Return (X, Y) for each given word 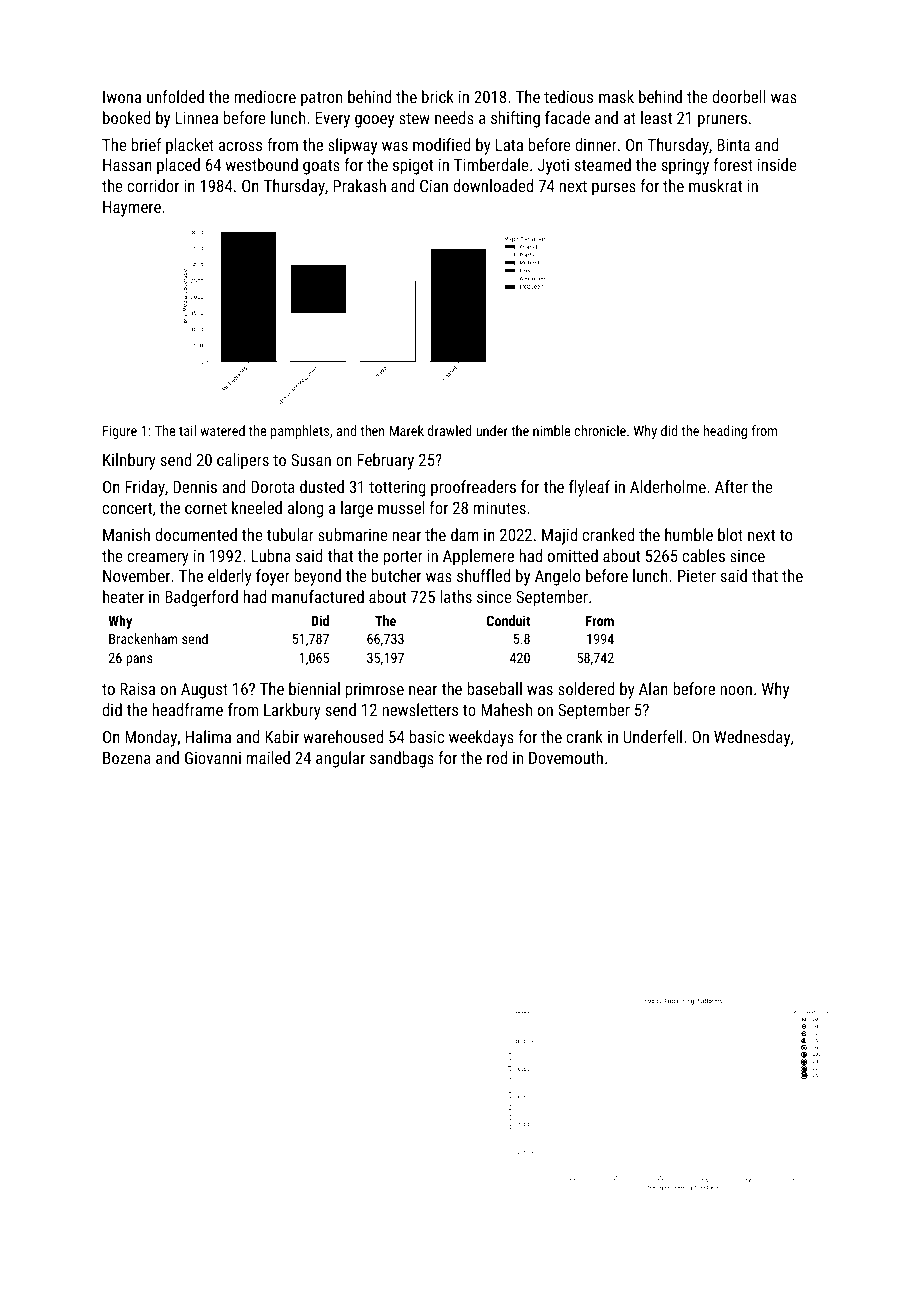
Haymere (132, 209)
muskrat (715, 185)
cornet (206, 508)
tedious (568, 96)
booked (126, 117)
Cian (434, 186)
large (357, 509)
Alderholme (668, 486)
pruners (722, 121)
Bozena (127, 758)
